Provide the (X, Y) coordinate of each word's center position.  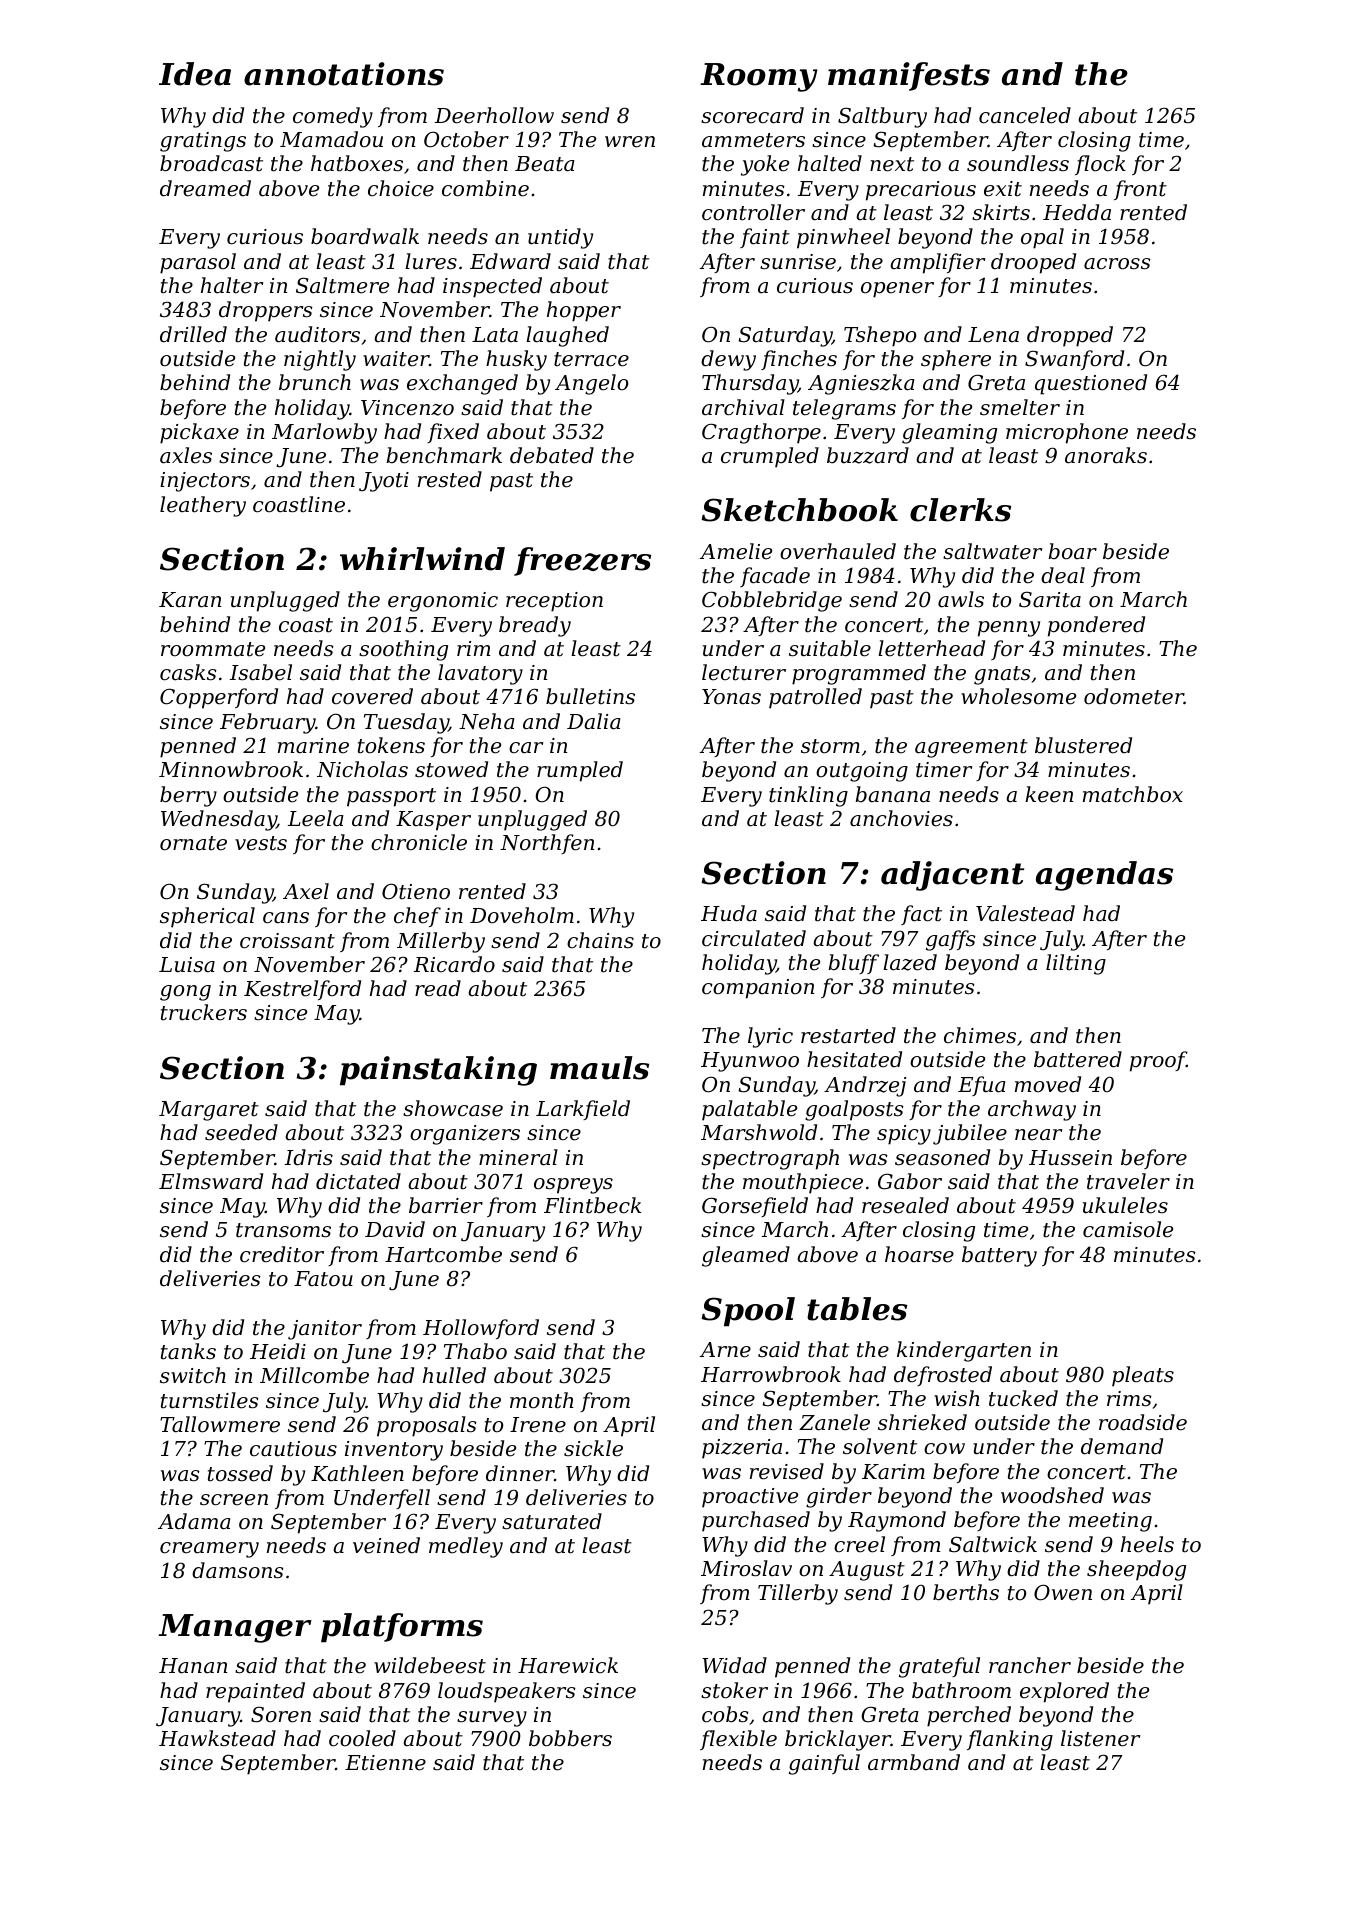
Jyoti (384, 482)
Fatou (323, 1279)
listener (1100, 1738)
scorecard (752, 115)
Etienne (385, 1763)
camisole (1128, 1229)
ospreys (573, 1186)
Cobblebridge (772, 601)
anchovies (901, 818)
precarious (921, 191)
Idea (195, 74)
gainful (824, 1764)
